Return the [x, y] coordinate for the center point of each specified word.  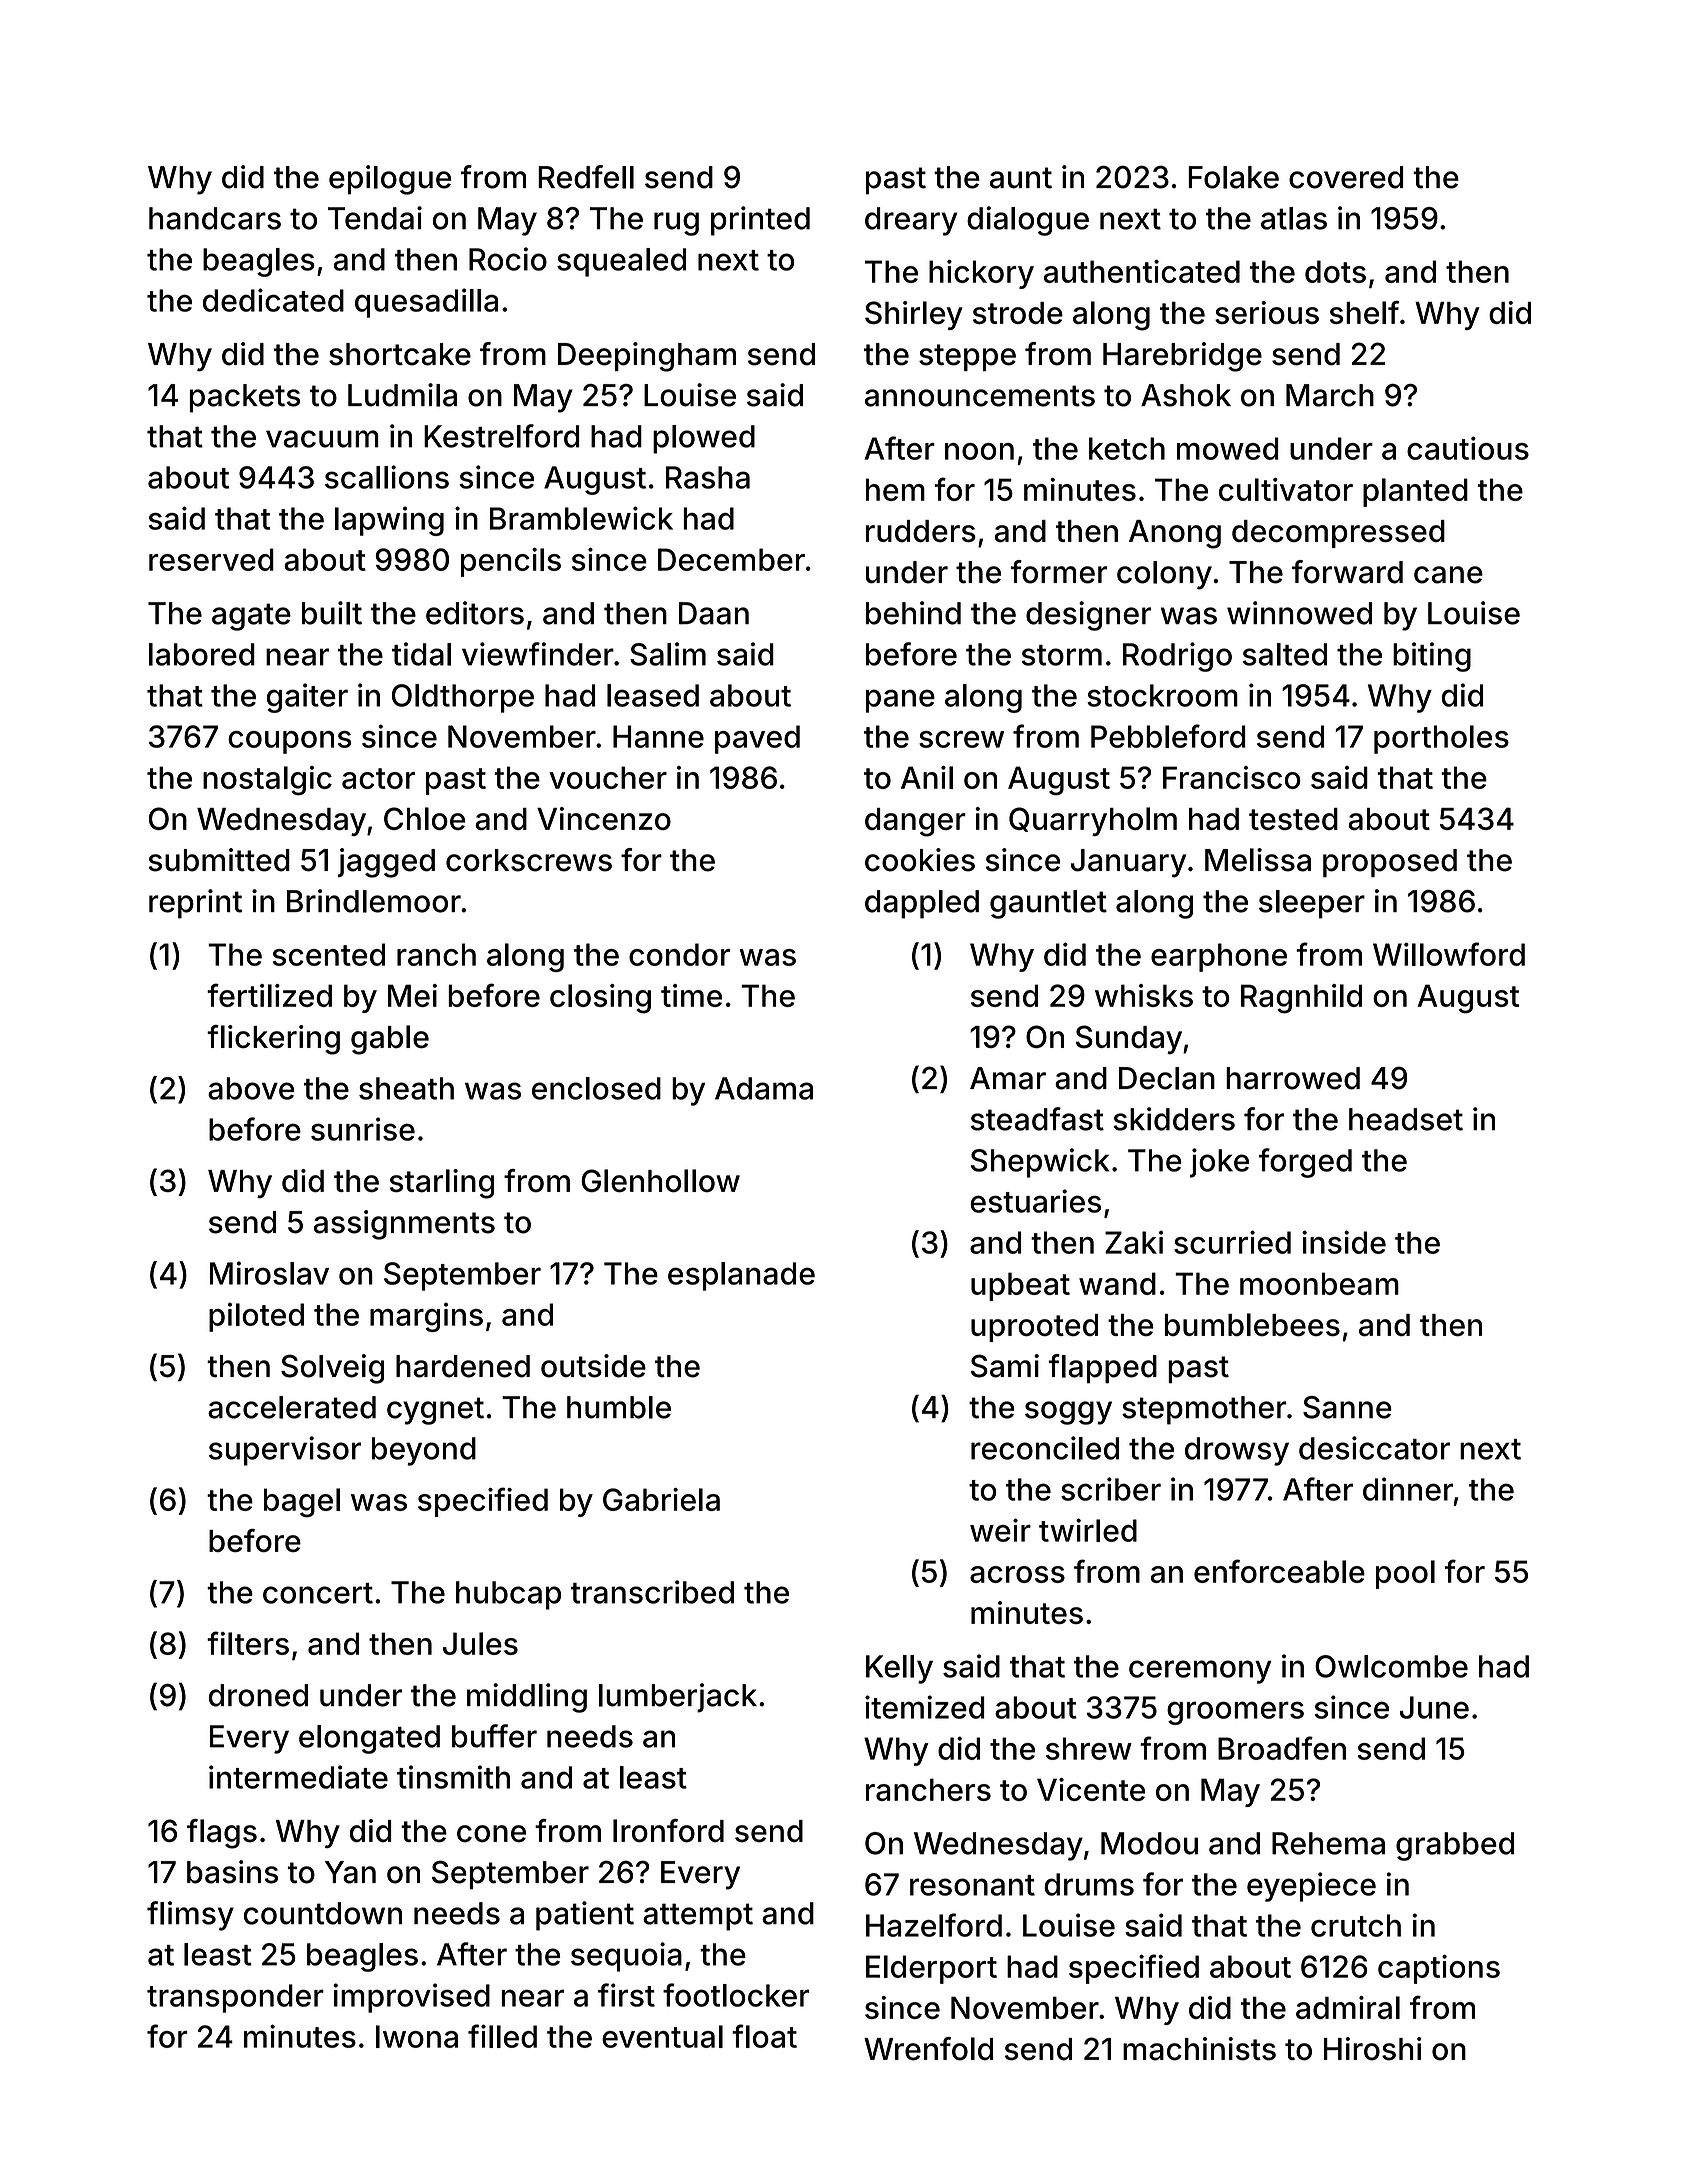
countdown [323, 1913]
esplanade [741, 1276]
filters [248, 1643]
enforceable [1279, 1571]
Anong [1175, 534]
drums [1089, 1884]
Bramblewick [581, 518]
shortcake [400, 354]
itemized [925, 1707]
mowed [1228, 448]
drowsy [1237, 1451]
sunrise [363, 1129]
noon [979, 451]
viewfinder [538, 654]
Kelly [899, 1669]
